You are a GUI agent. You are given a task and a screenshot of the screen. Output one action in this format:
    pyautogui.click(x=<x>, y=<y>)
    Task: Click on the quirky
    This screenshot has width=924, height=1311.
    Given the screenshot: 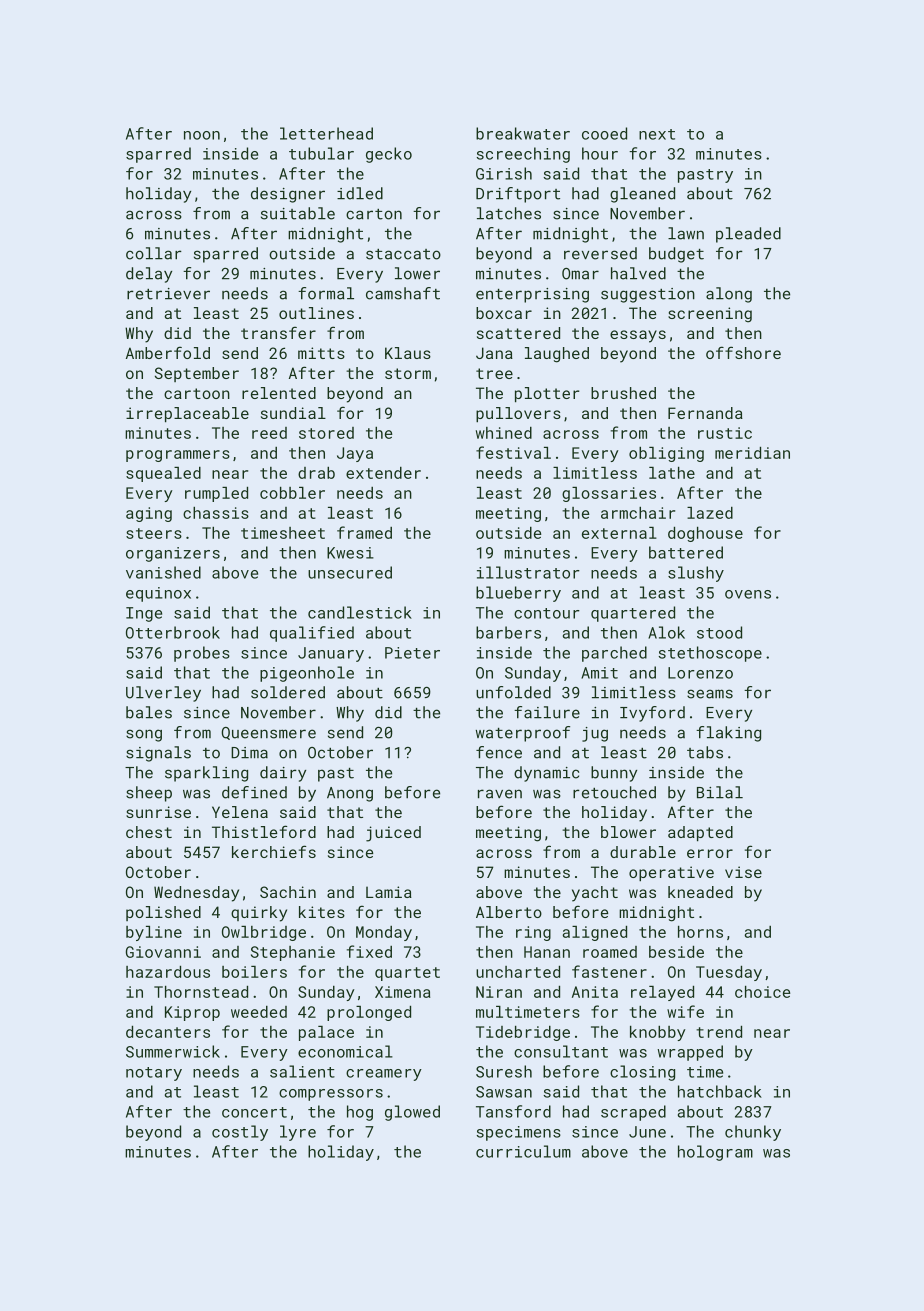 What is the action you would take?
    pyautogui.click(x=259, y=914)
